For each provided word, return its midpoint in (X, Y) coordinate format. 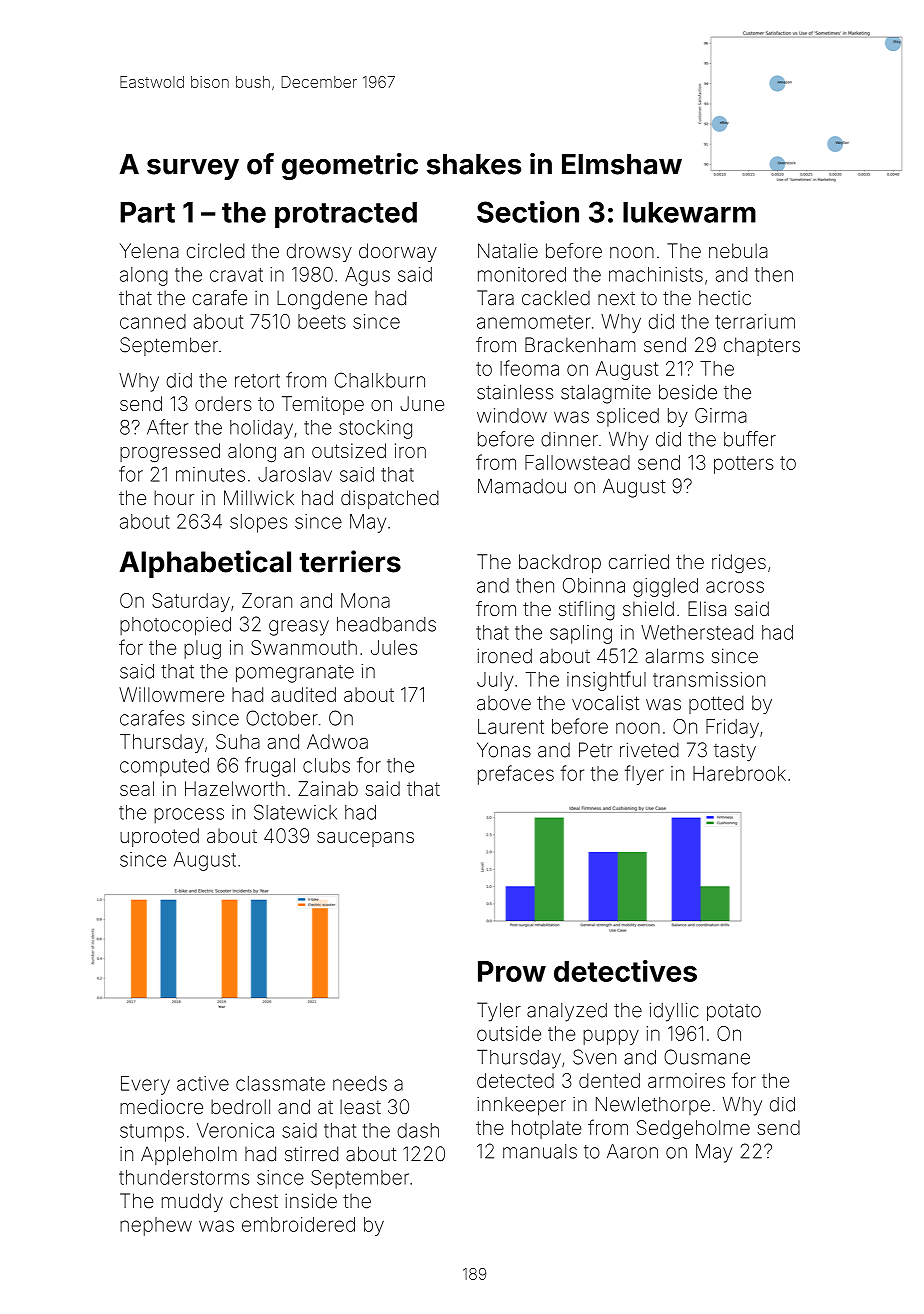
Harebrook (739, 773)
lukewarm (689, 212)
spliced (628, 417)
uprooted (159, 837)
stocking (375, 429)
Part (147, 212)
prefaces (516, 775)
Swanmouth (304, 647)
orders (223, 403)
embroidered (298, 1224)
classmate (280, 1083)
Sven (594, 1057)
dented (609, 1080)
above (504, 703)
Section (528, 212)
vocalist (605, 703)
